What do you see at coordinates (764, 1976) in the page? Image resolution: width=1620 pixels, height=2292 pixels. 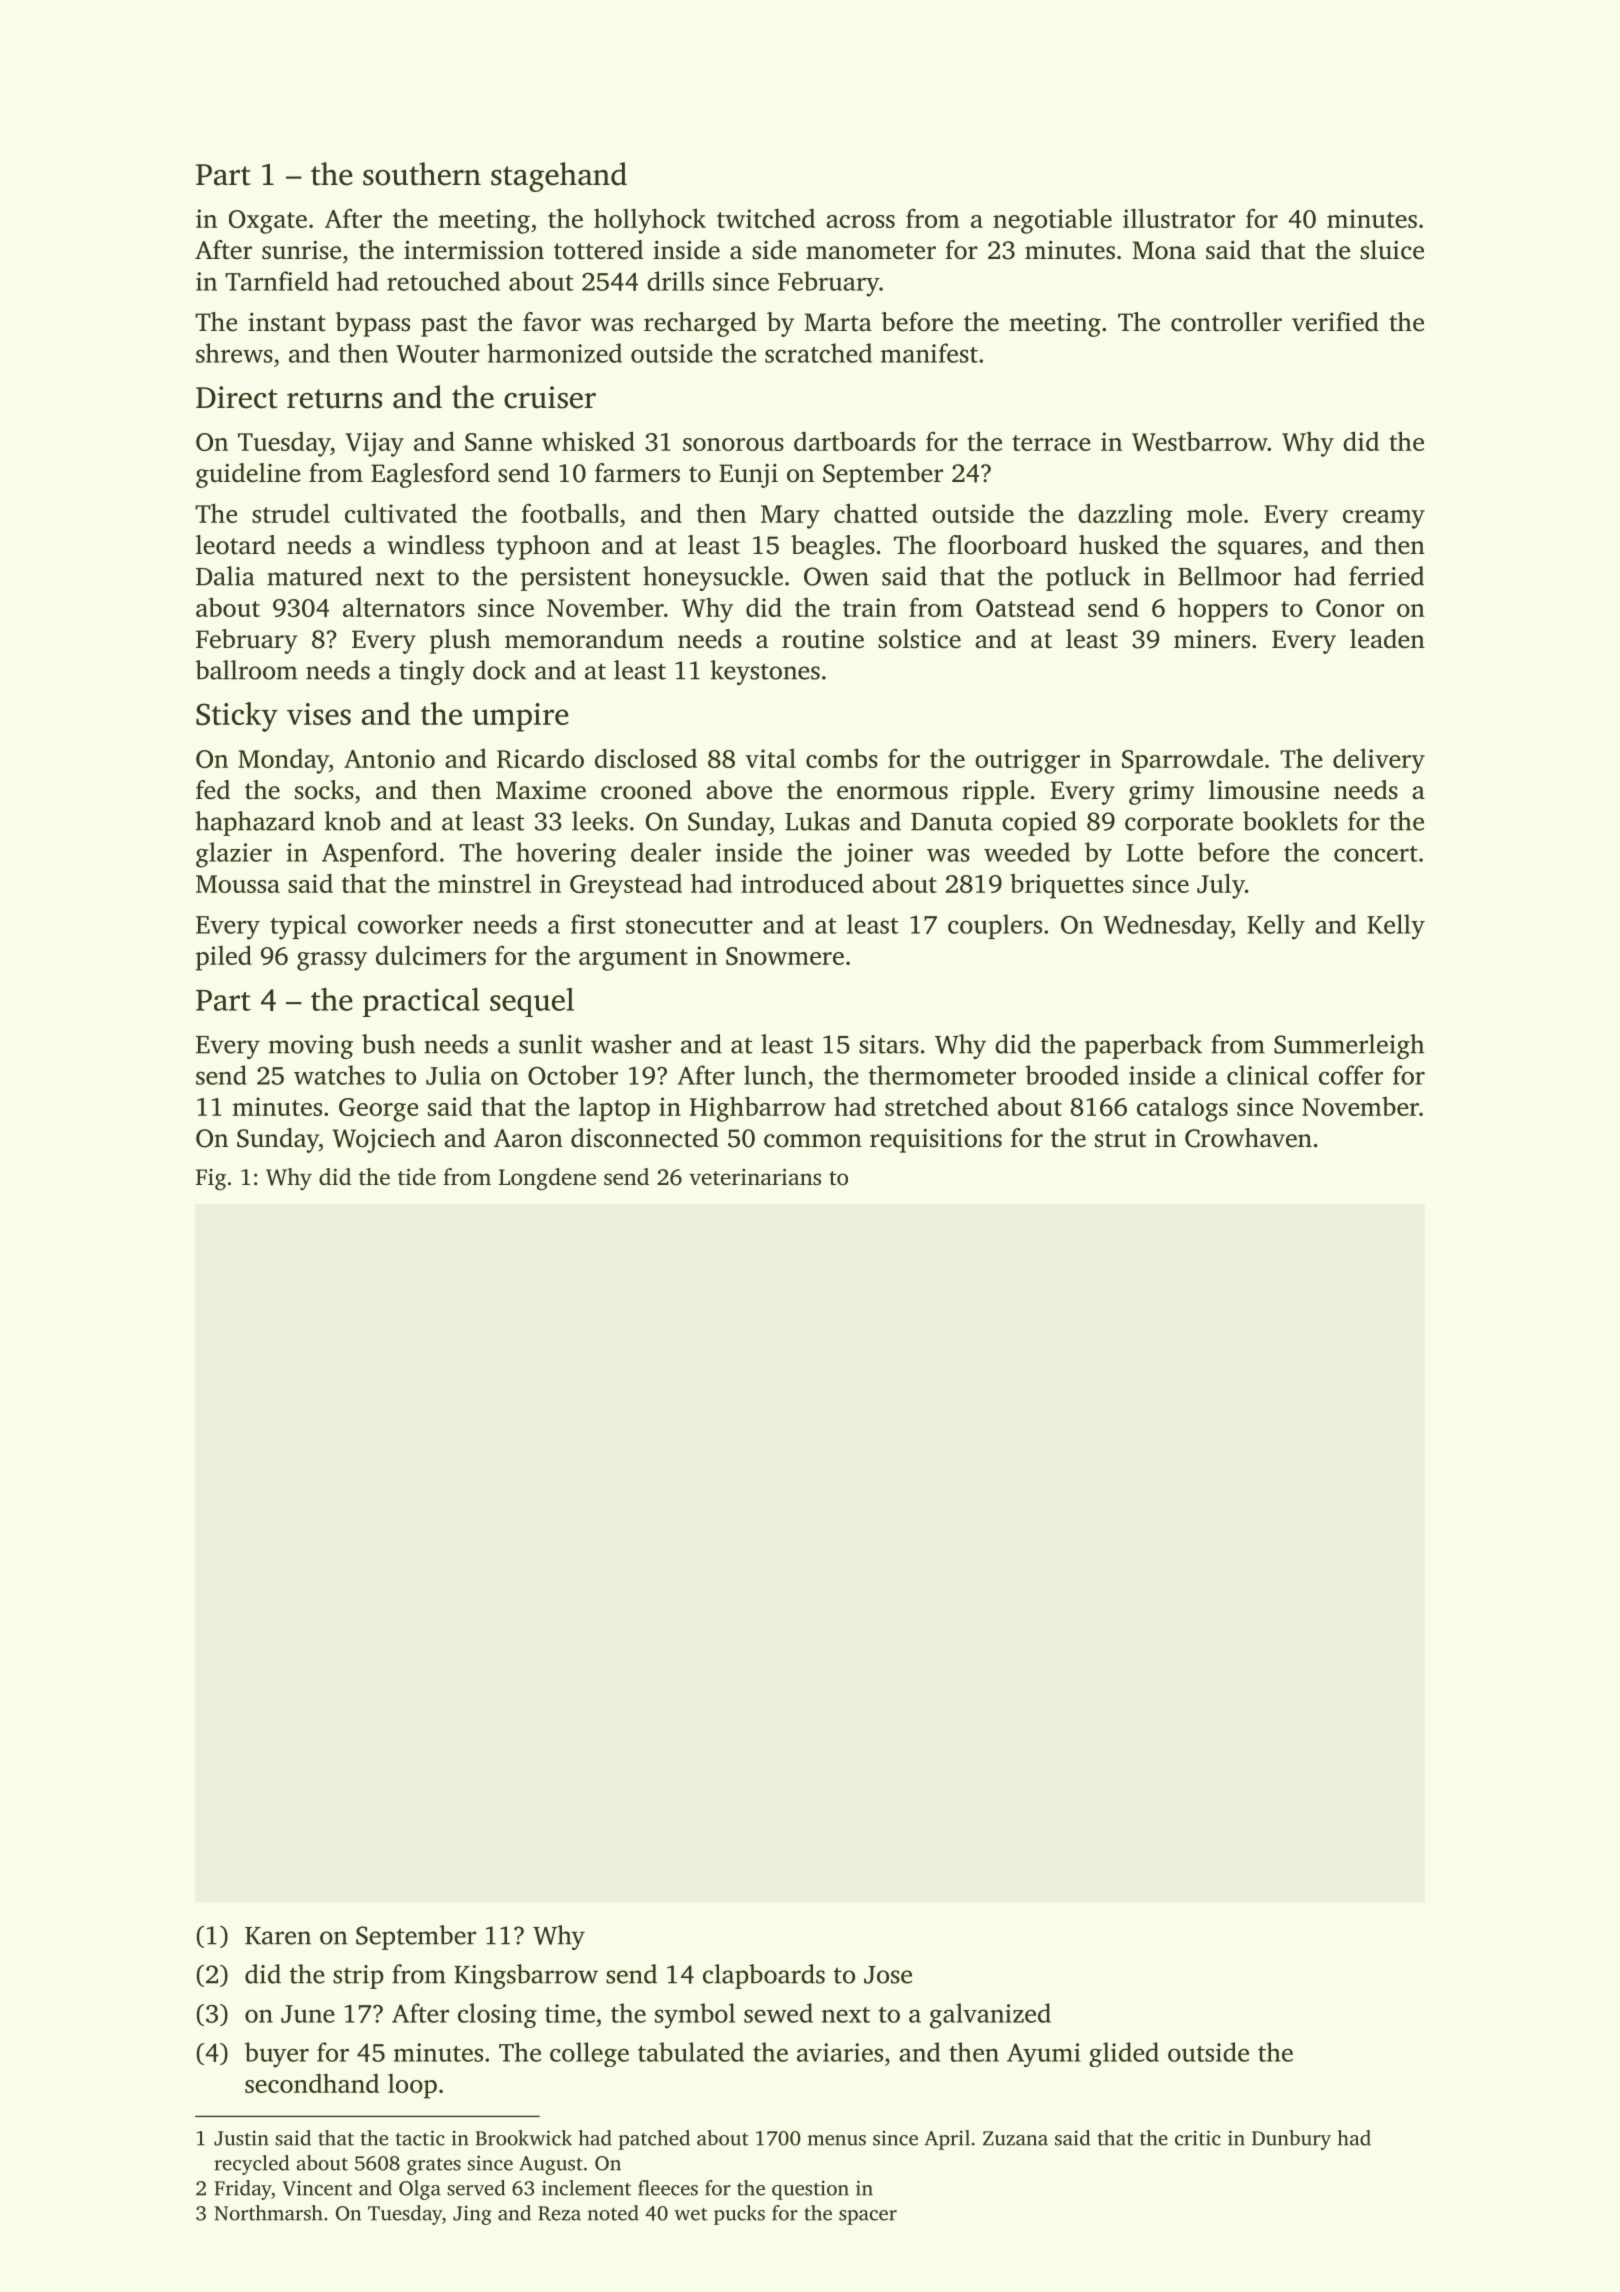 I see `clapboards` at bounding box center [764, 1976].
